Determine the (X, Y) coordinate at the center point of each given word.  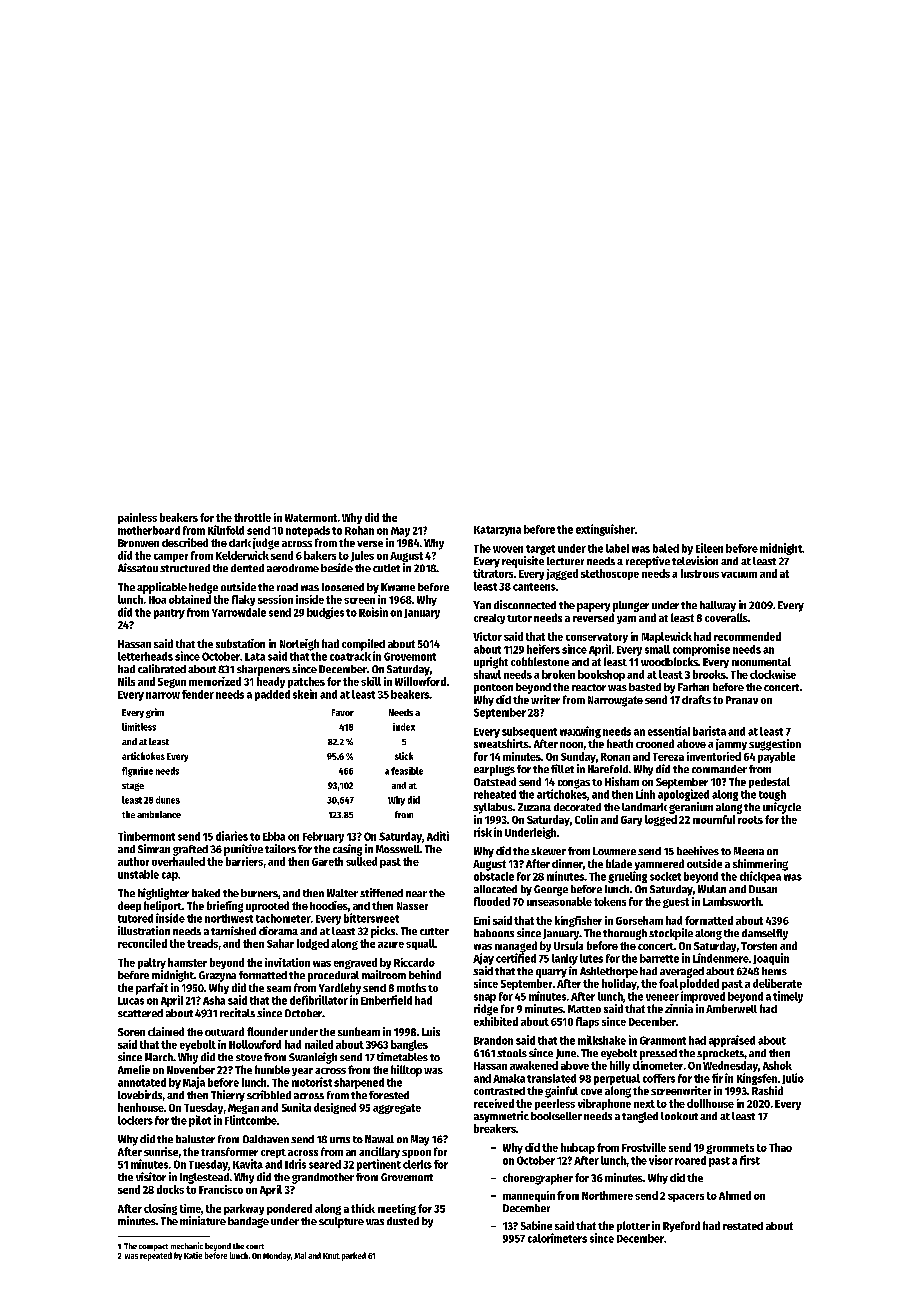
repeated (156, 1256)
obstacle (494, 876)
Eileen (709, 548)
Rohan (359, 530)
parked (354, 1256)
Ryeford (681, 1226)
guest (676, 903)
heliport (163, 906)
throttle (252, 517)
